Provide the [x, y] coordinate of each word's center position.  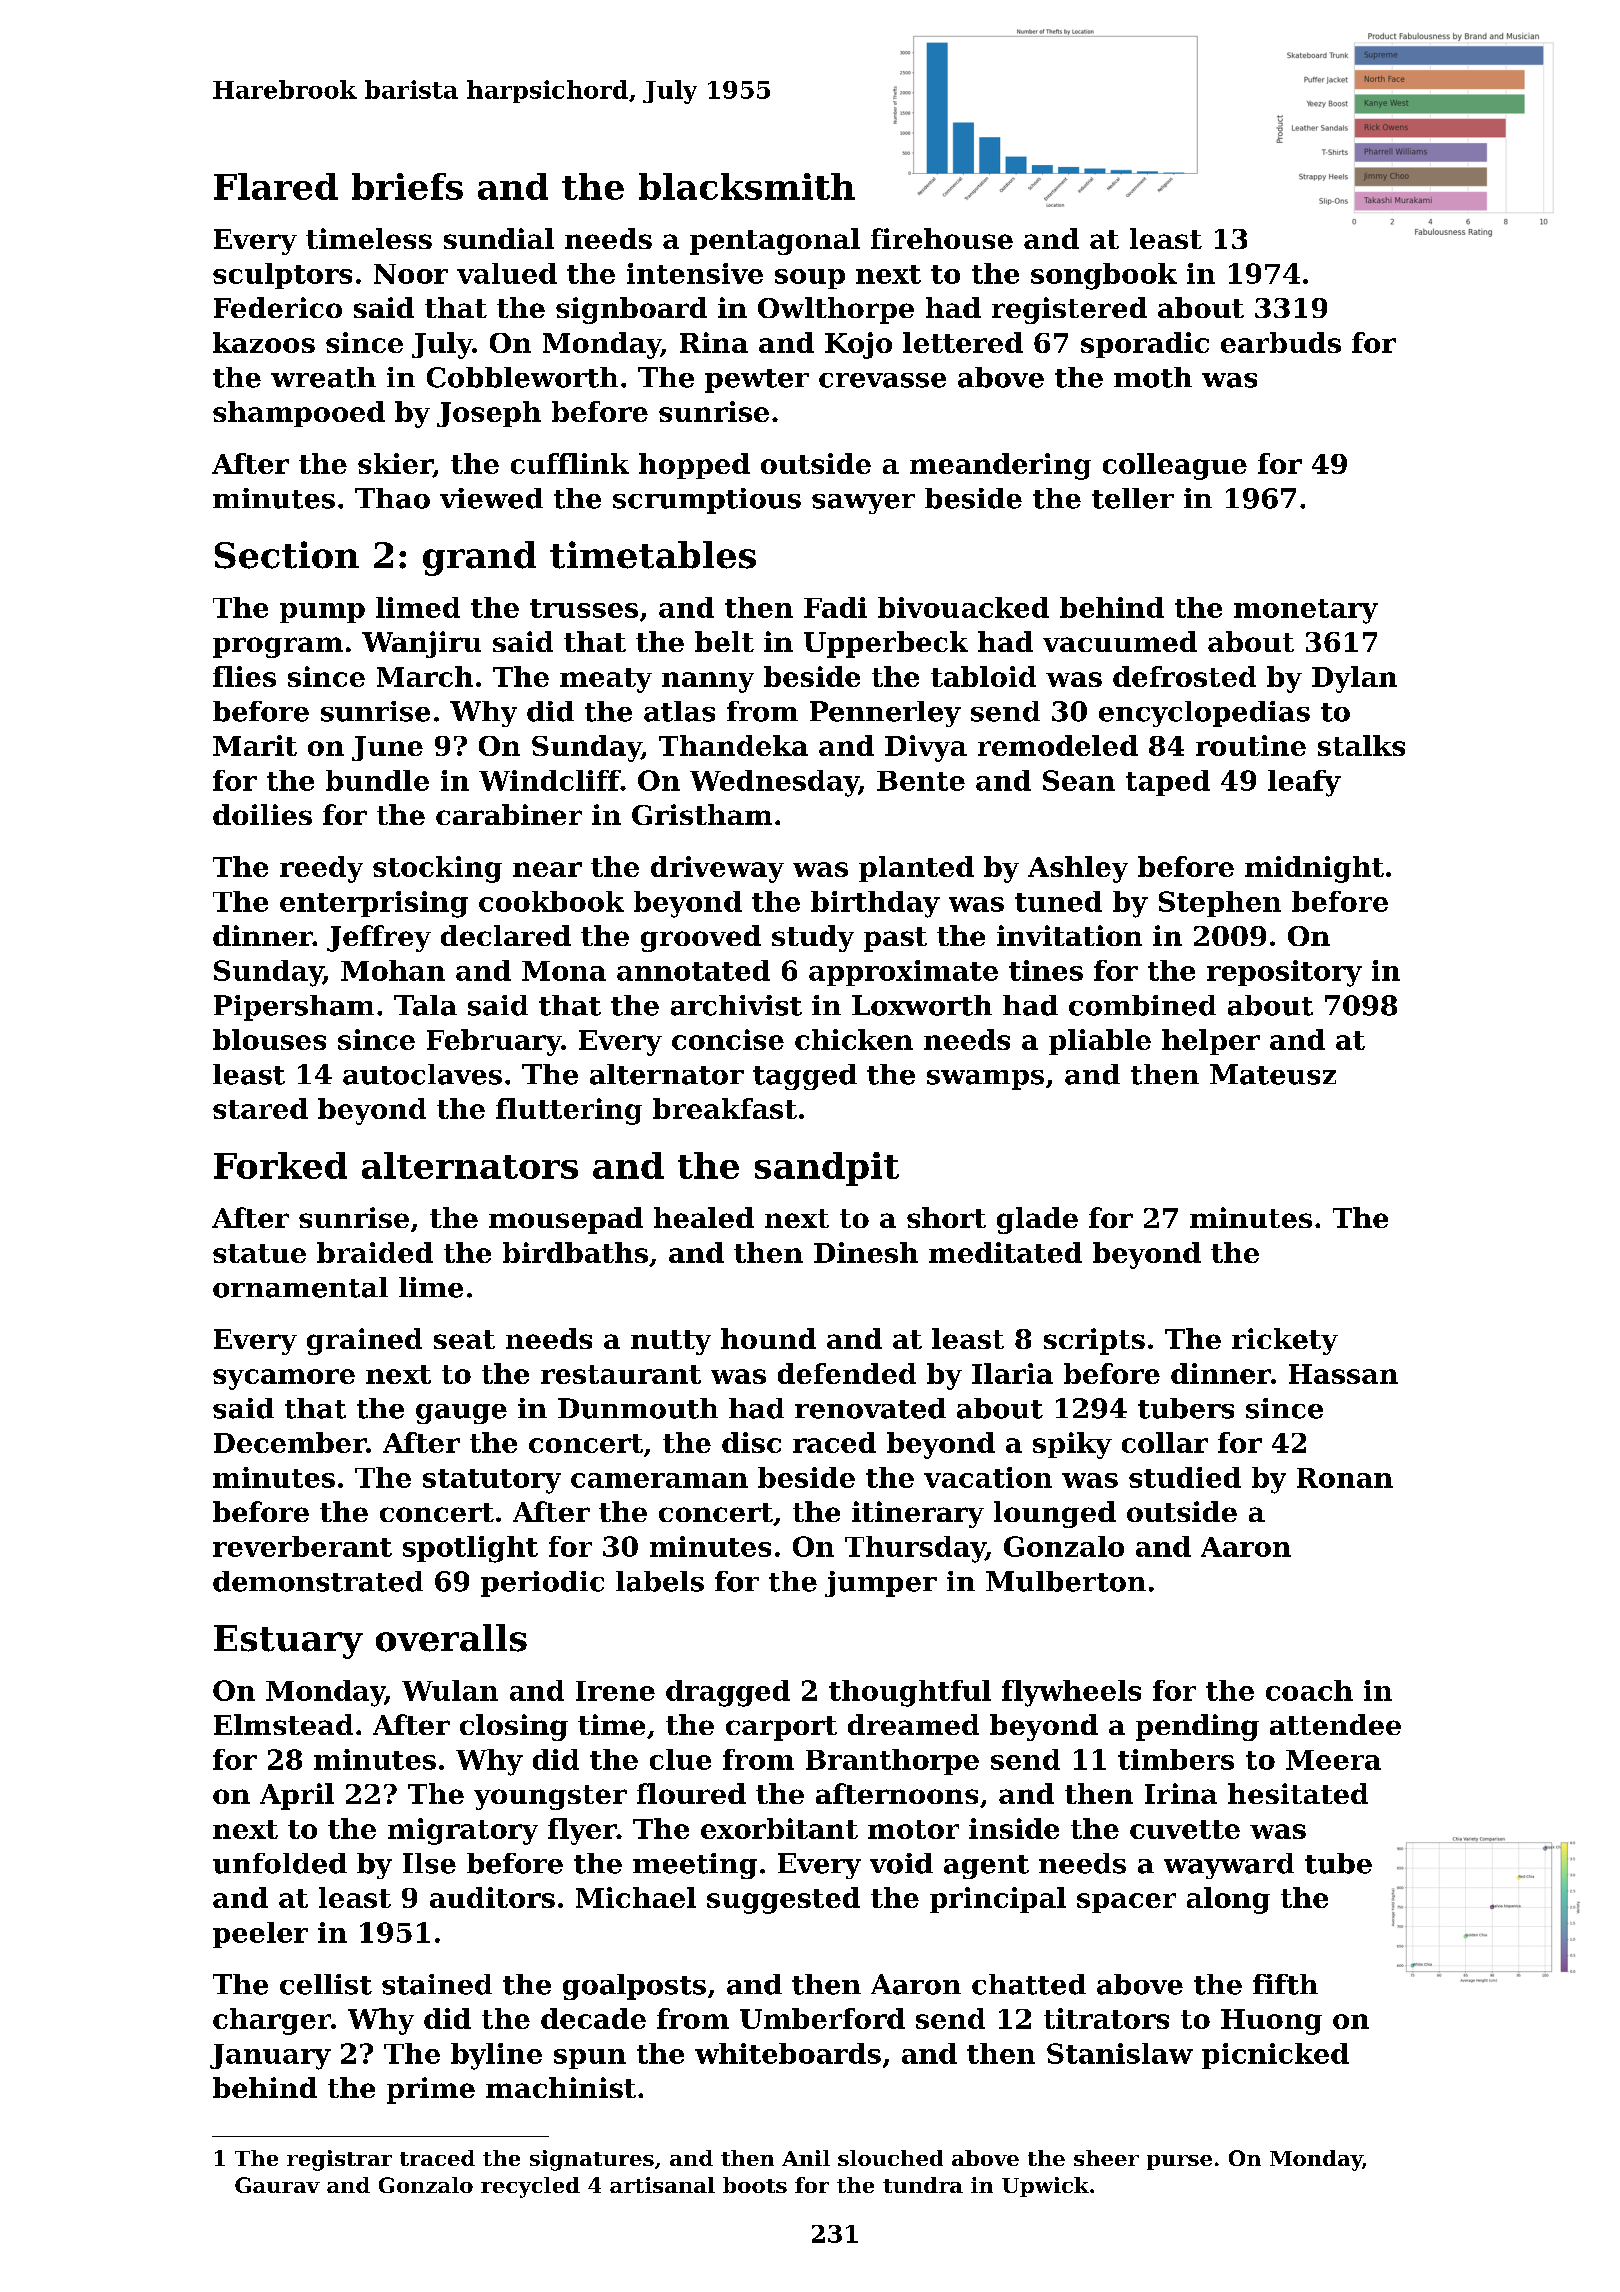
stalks [1361, 745]
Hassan [1343, 1374]
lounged [1055, 1514]
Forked [280, 1165]
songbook [1104, 276]
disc [751, 1442]
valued [507, 273]
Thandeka [733, 745]
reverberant [302, 1546]
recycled [530, 2187]
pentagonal [775, 241]
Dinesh [866, 1252]
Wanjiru [421, 644]
